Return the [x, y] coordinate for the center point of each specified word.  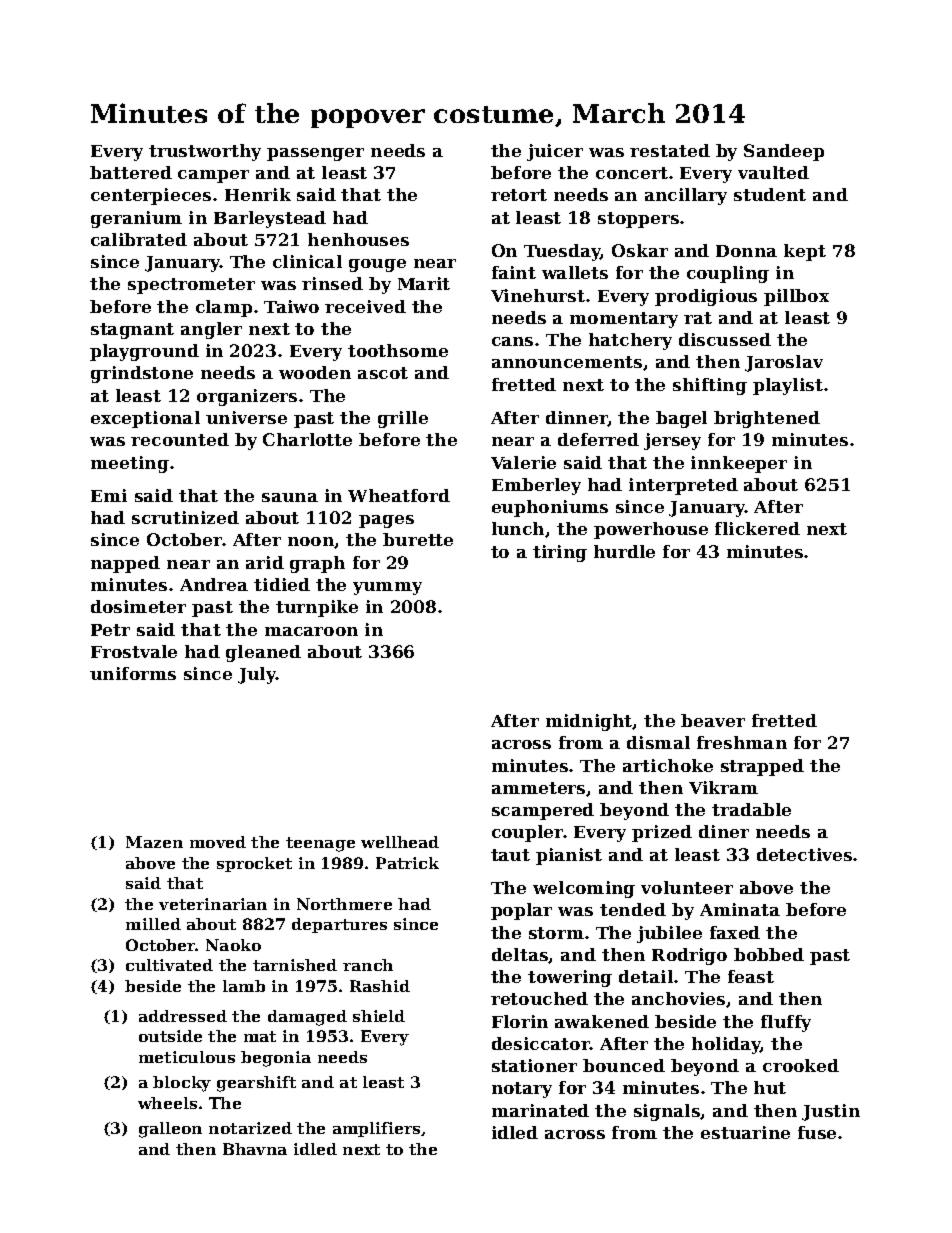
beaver [713, 720]
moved [218, 842]
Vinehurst [538, 295]
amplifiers [377, 1129]
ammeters [538, 788]
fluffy [786, 1023]
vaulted [773, 172]
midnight [589, 722]
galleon [170, 1130]
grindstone [142, 374]
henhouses [358, 239]
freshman [742, 742]
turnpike [317, 608]
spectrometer [191, 286]
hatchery [630, 341]
